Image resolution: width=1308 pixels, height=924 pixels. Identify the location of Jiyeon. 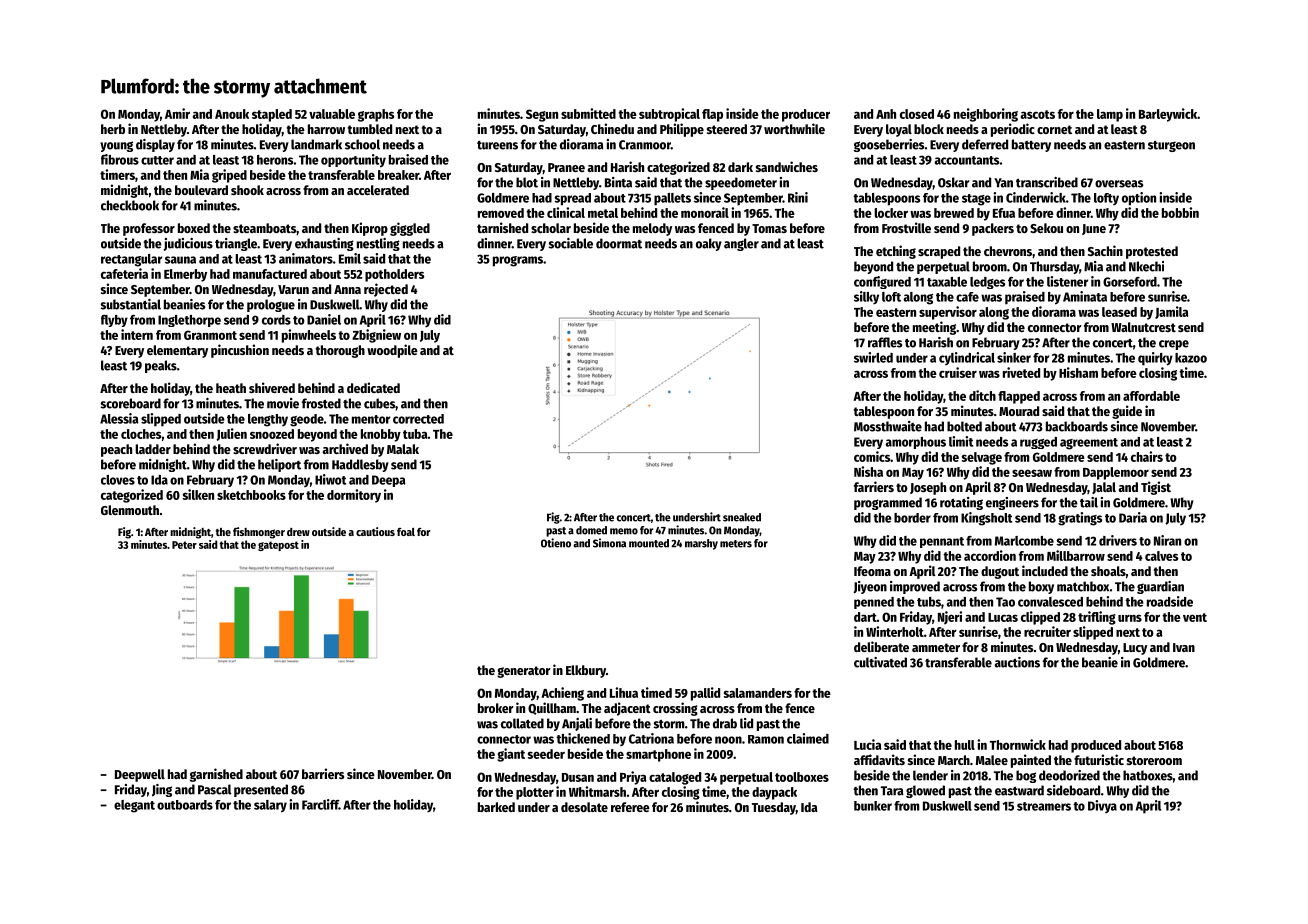
(870, 587).
